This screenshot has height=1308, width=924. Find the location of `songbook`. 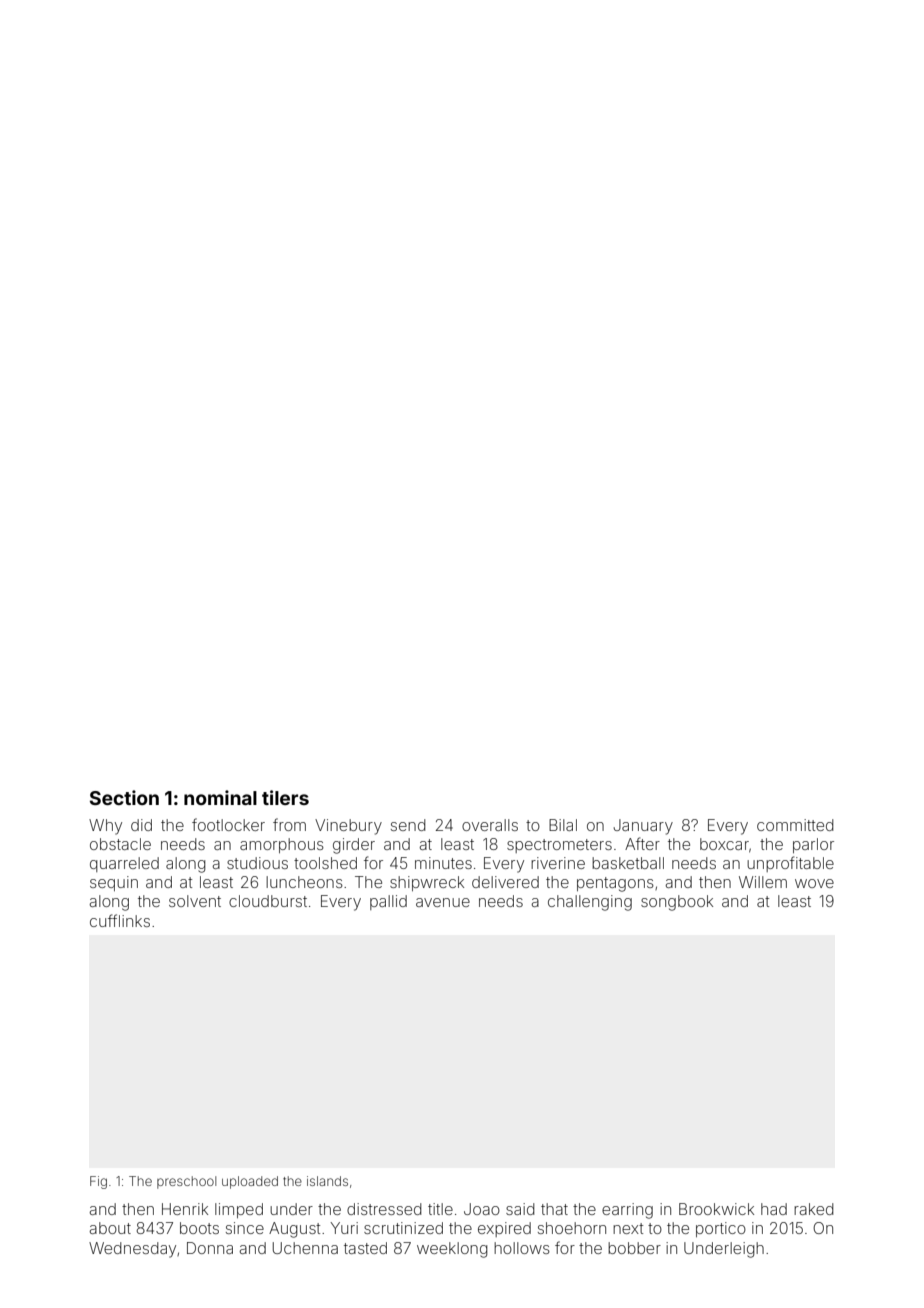

songbook is located at coordinates (677, 903).
